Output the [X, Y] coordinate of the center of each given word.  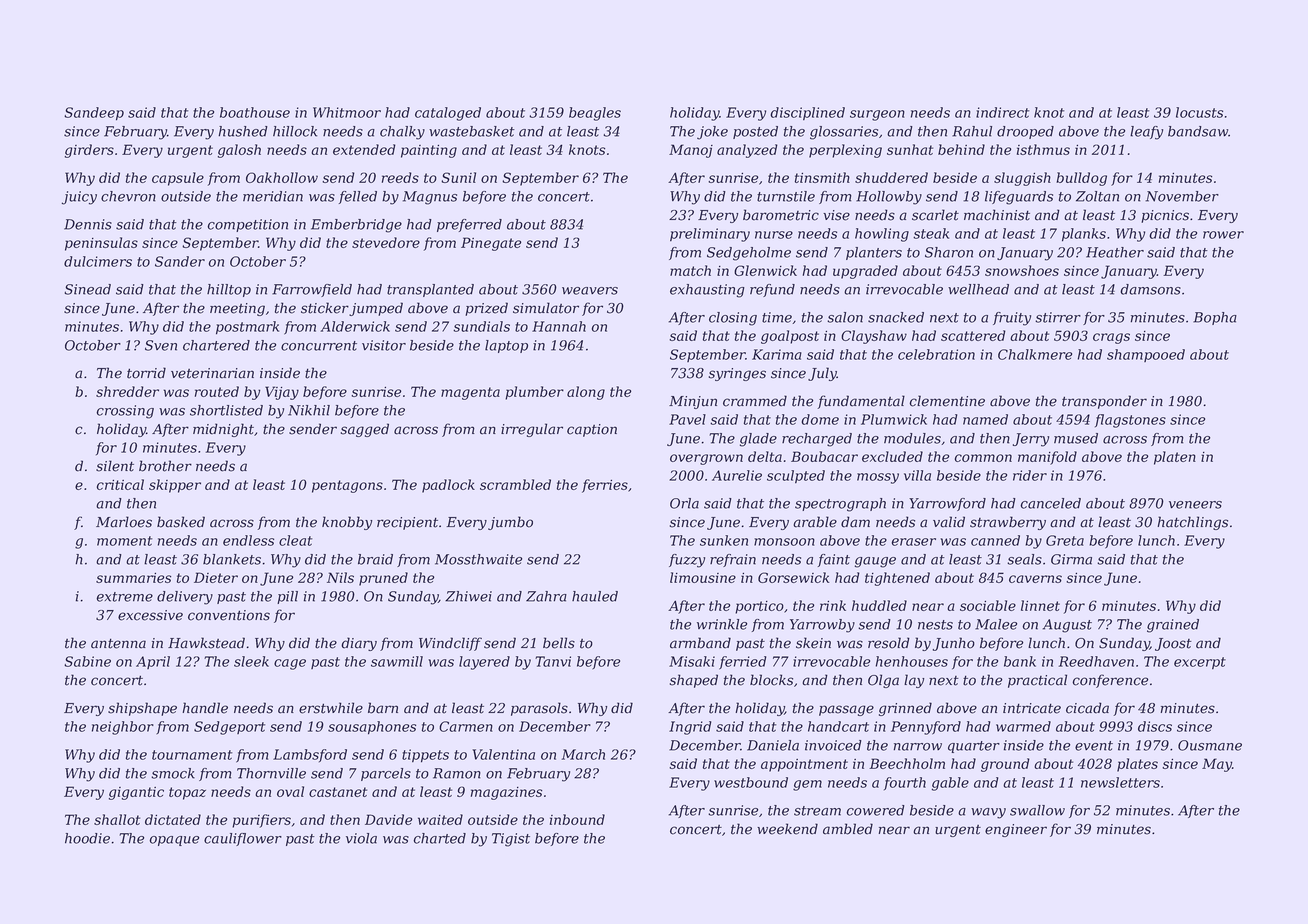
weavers [590, 291]
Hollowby [889, 198]
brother [165, 466]
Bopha [1215, 318]
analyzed [747, 151]
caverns [1035, 579]
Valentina [503, 754]
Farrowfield [312, 290]
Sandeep [94, 114]
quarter [974, 747]
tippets [425, 756]
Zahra [546, 596]
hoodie [87, 838]
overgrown [706, 459]
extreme [124, 597]
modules [912, 438]
